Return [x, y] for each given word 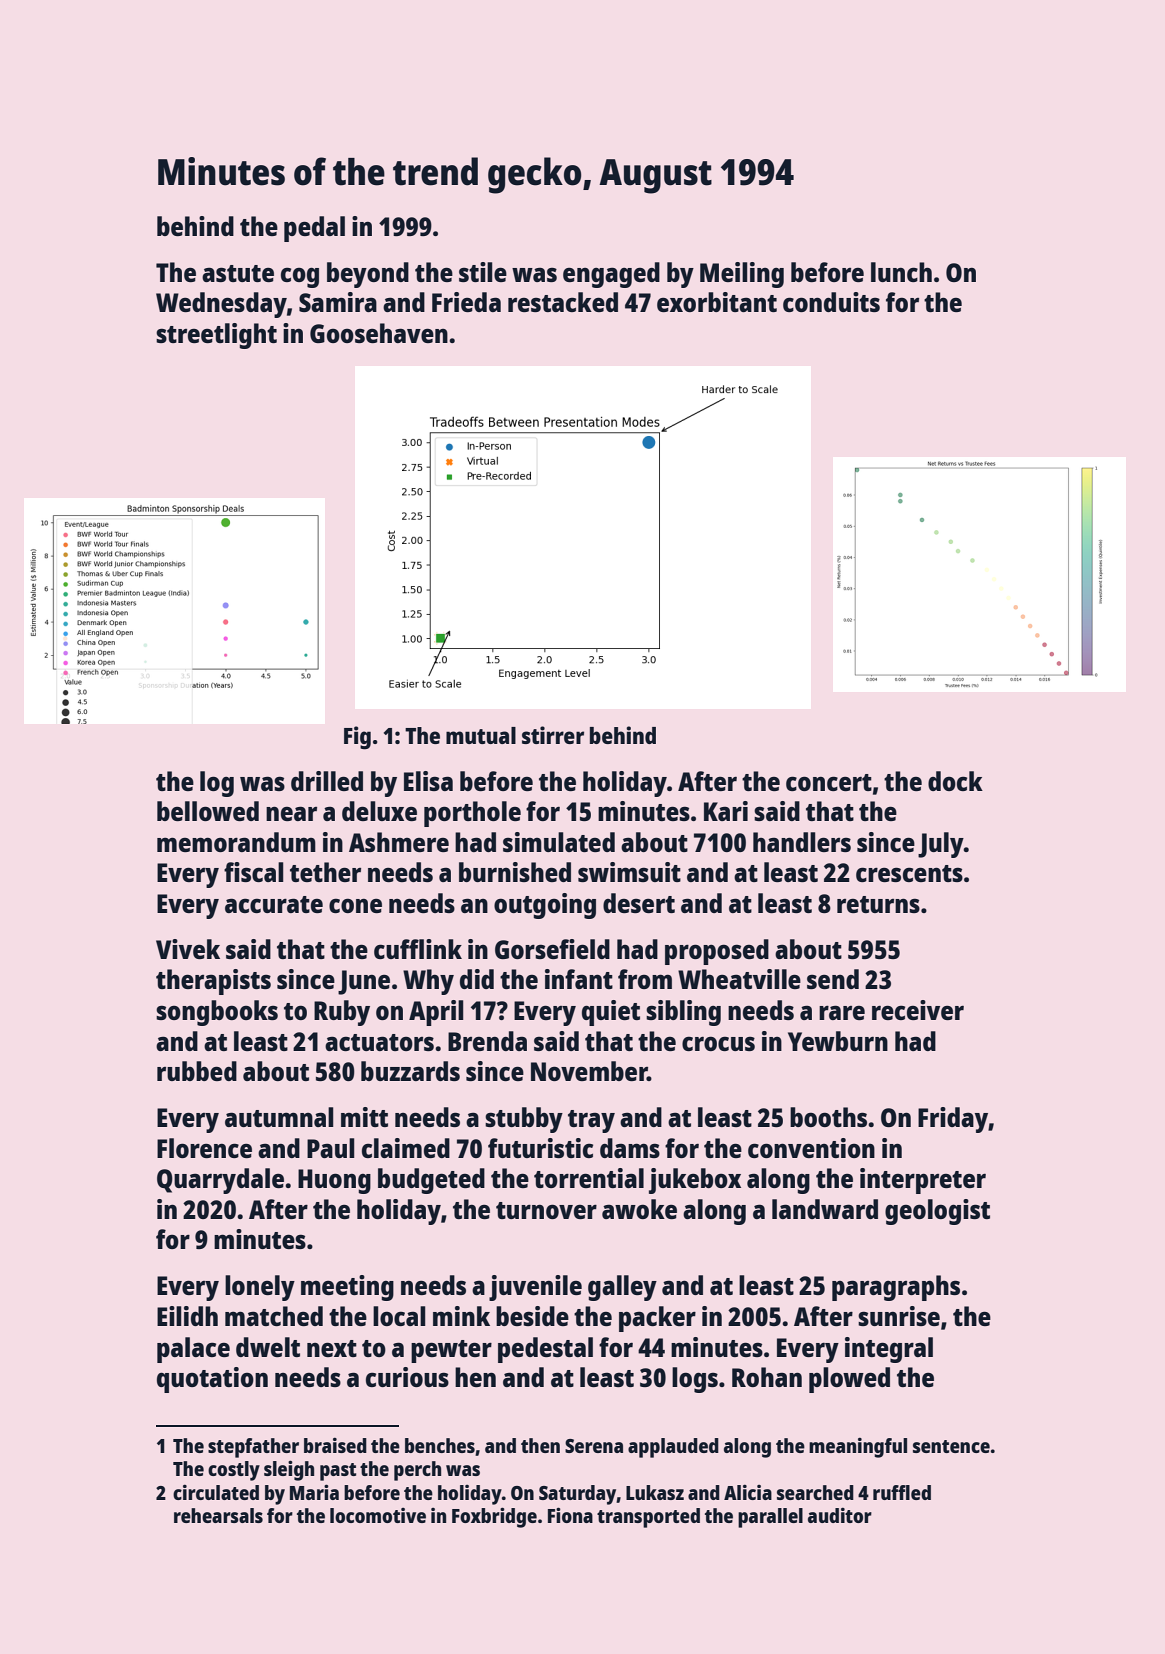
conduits [831, 302]
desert [639, 903]
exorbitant [717, 302]
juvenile [535, 1288]
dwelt [268, 1347]
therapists [213, 982]
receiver [918, 1010]
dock [955, 781]
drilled [327, 781]
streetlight [216, 336]
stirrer [553, 735]
